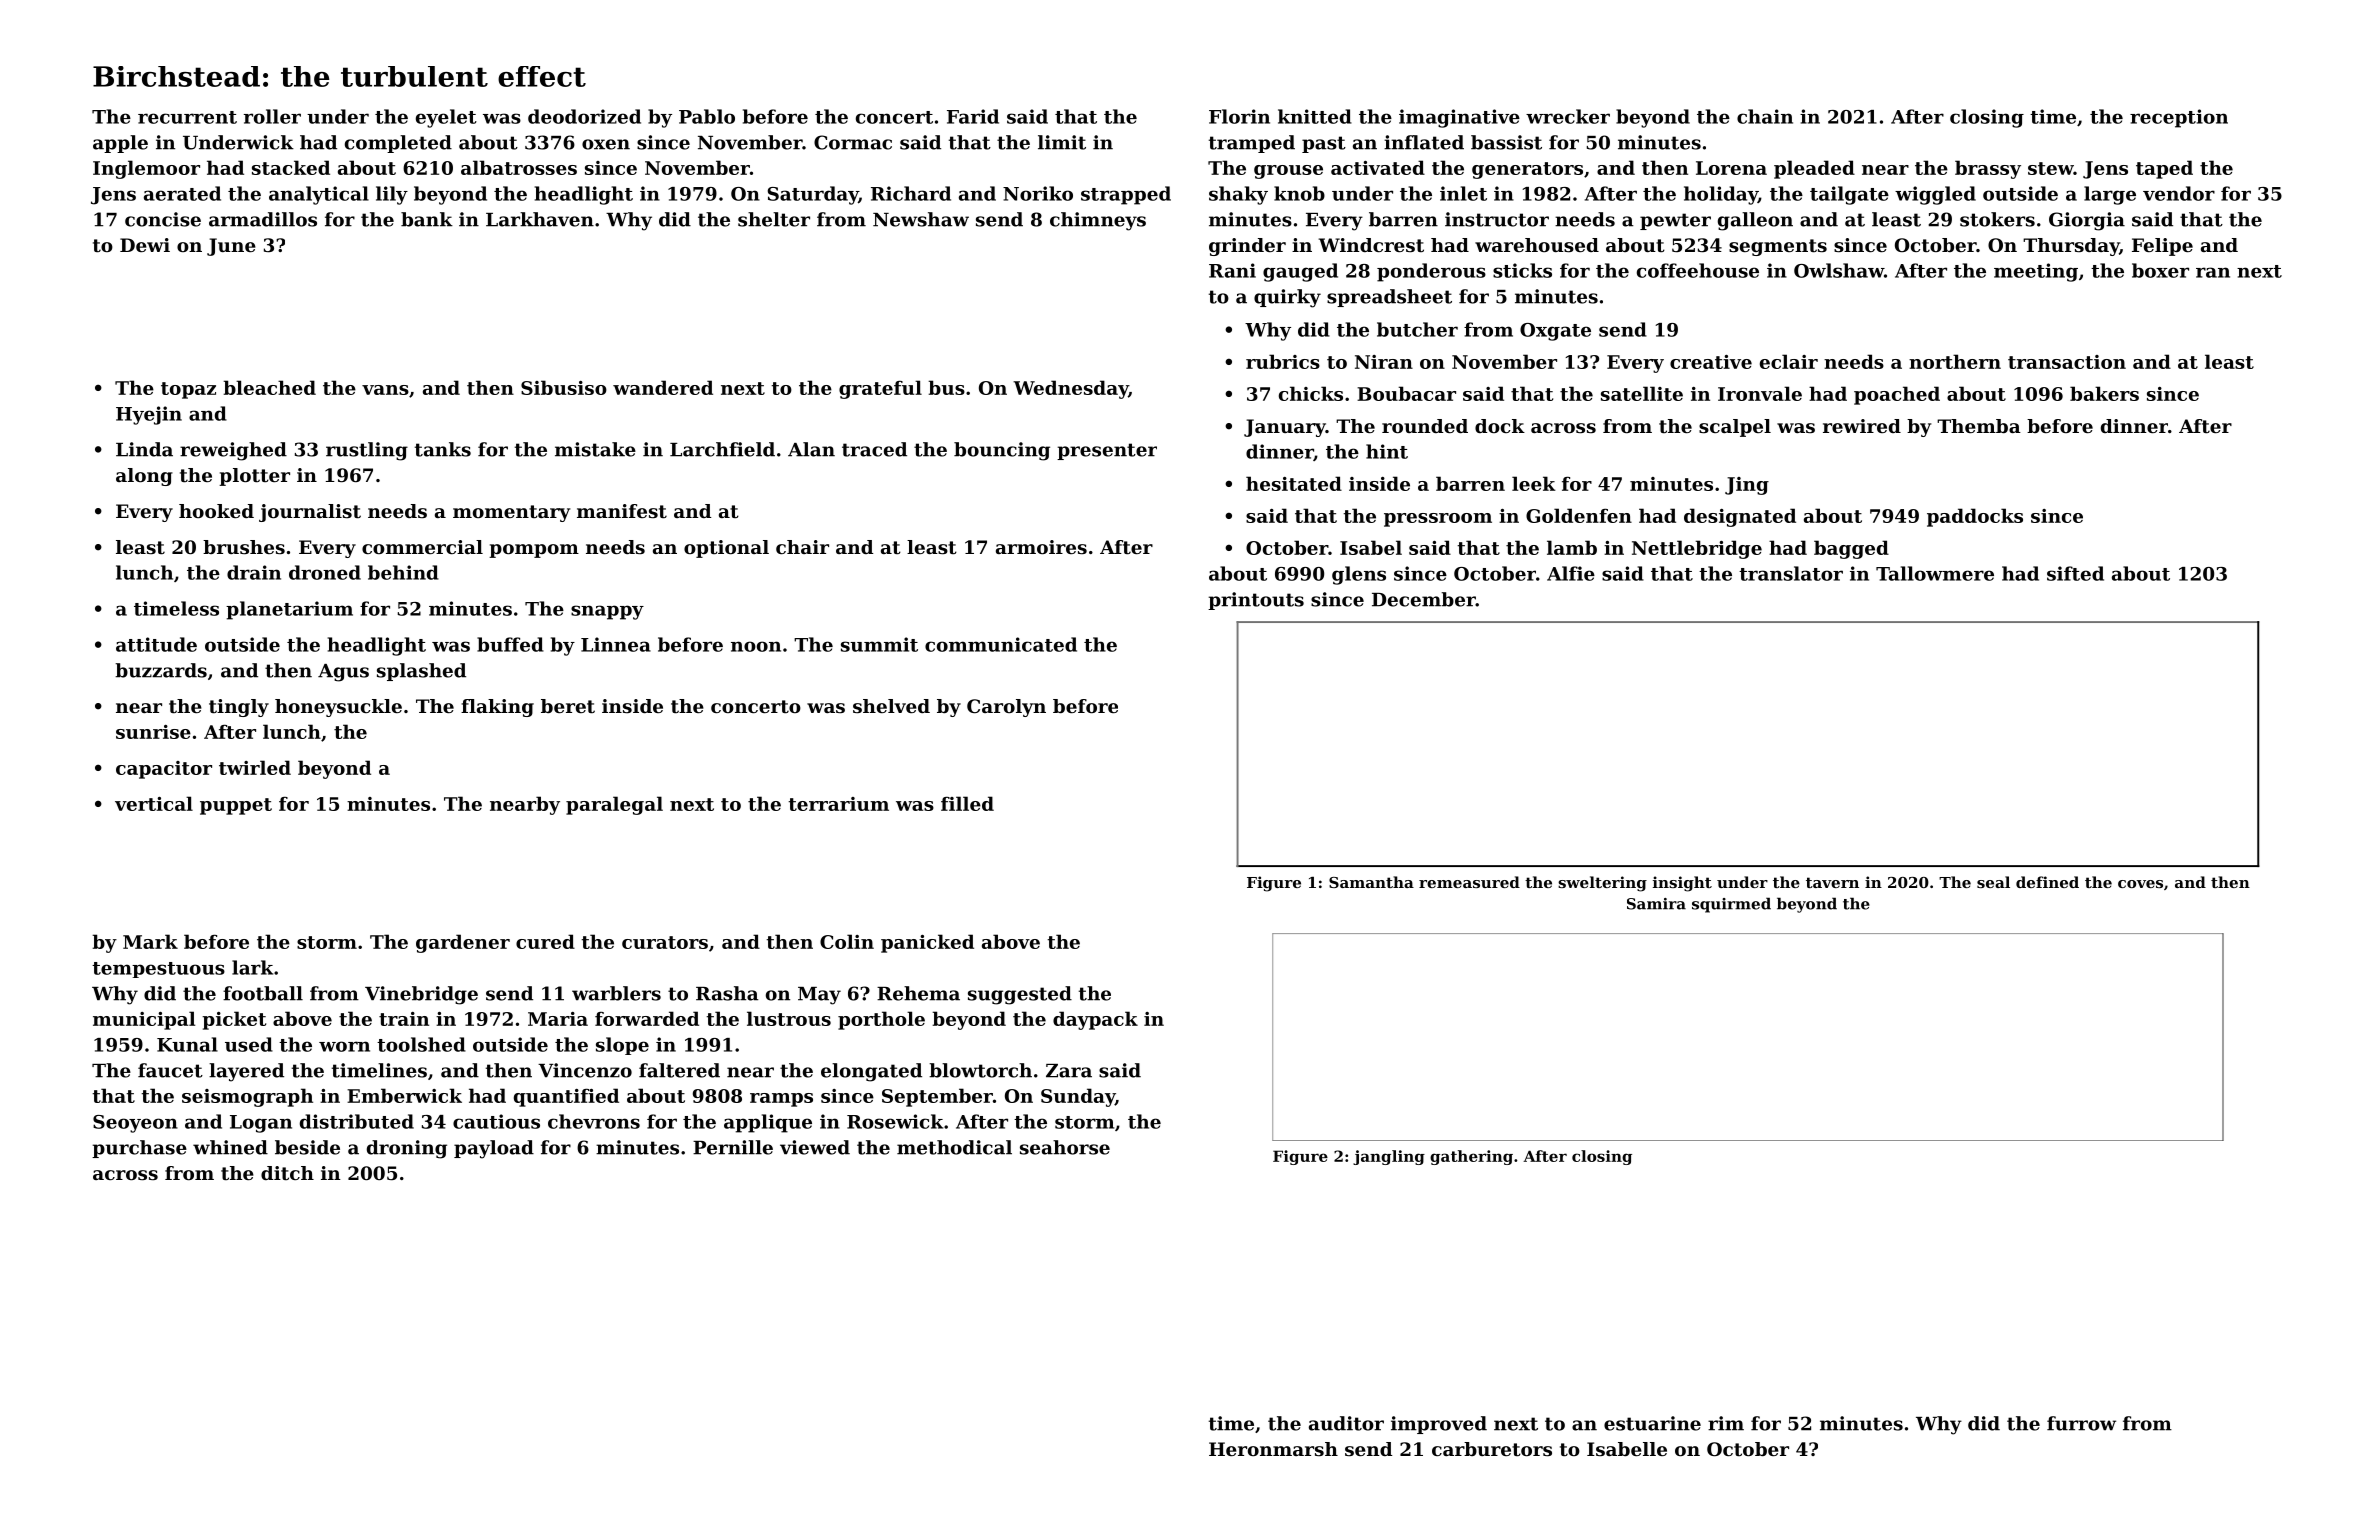 This screenshot has width=2380, height=1540. What do you see at coordinates (2160, 270) in the screenshot?
I see `boxer` at bounding box center [2160, 270].
